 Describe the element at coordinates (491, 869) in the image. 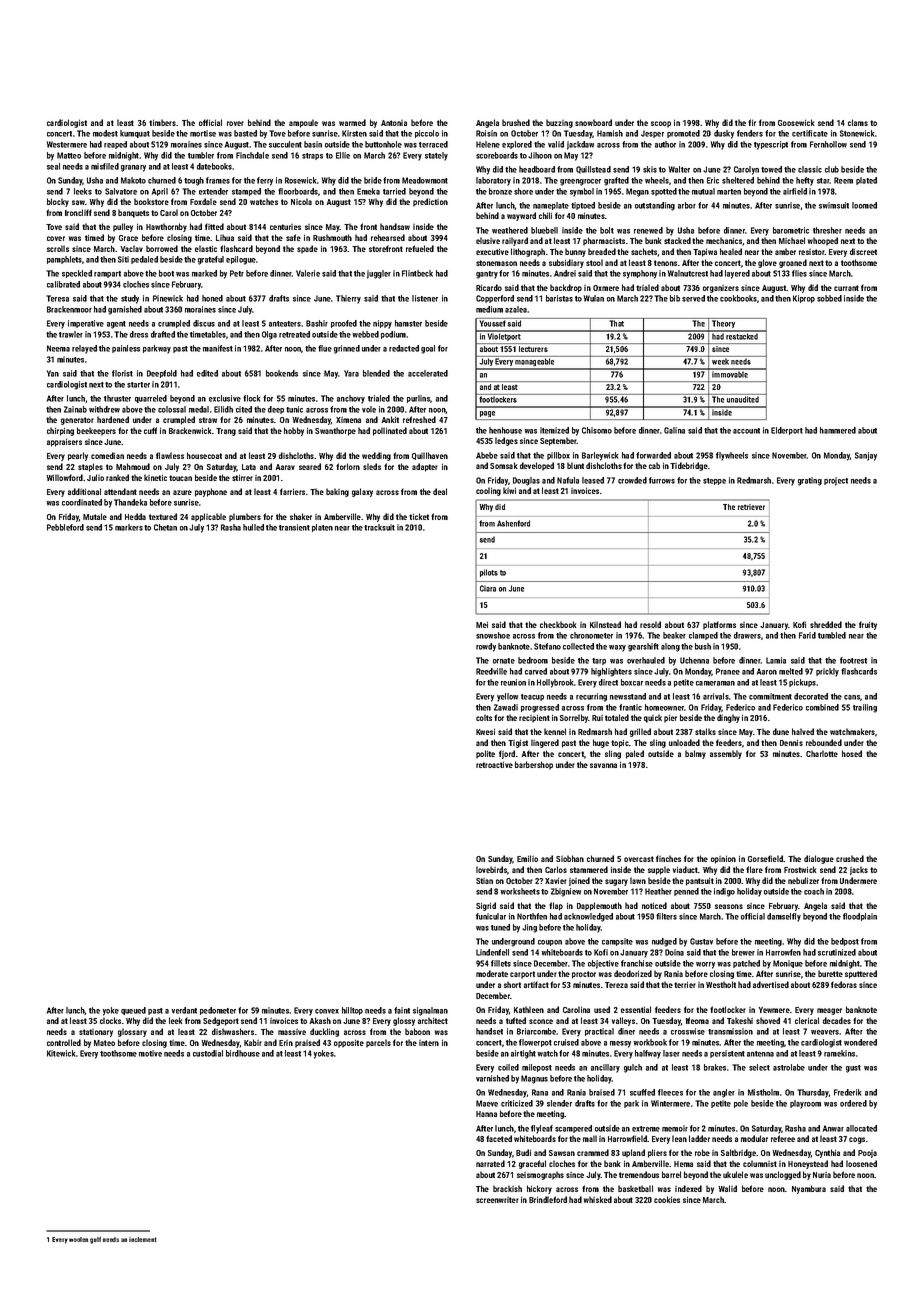

I see `lovebirds` at that location.
